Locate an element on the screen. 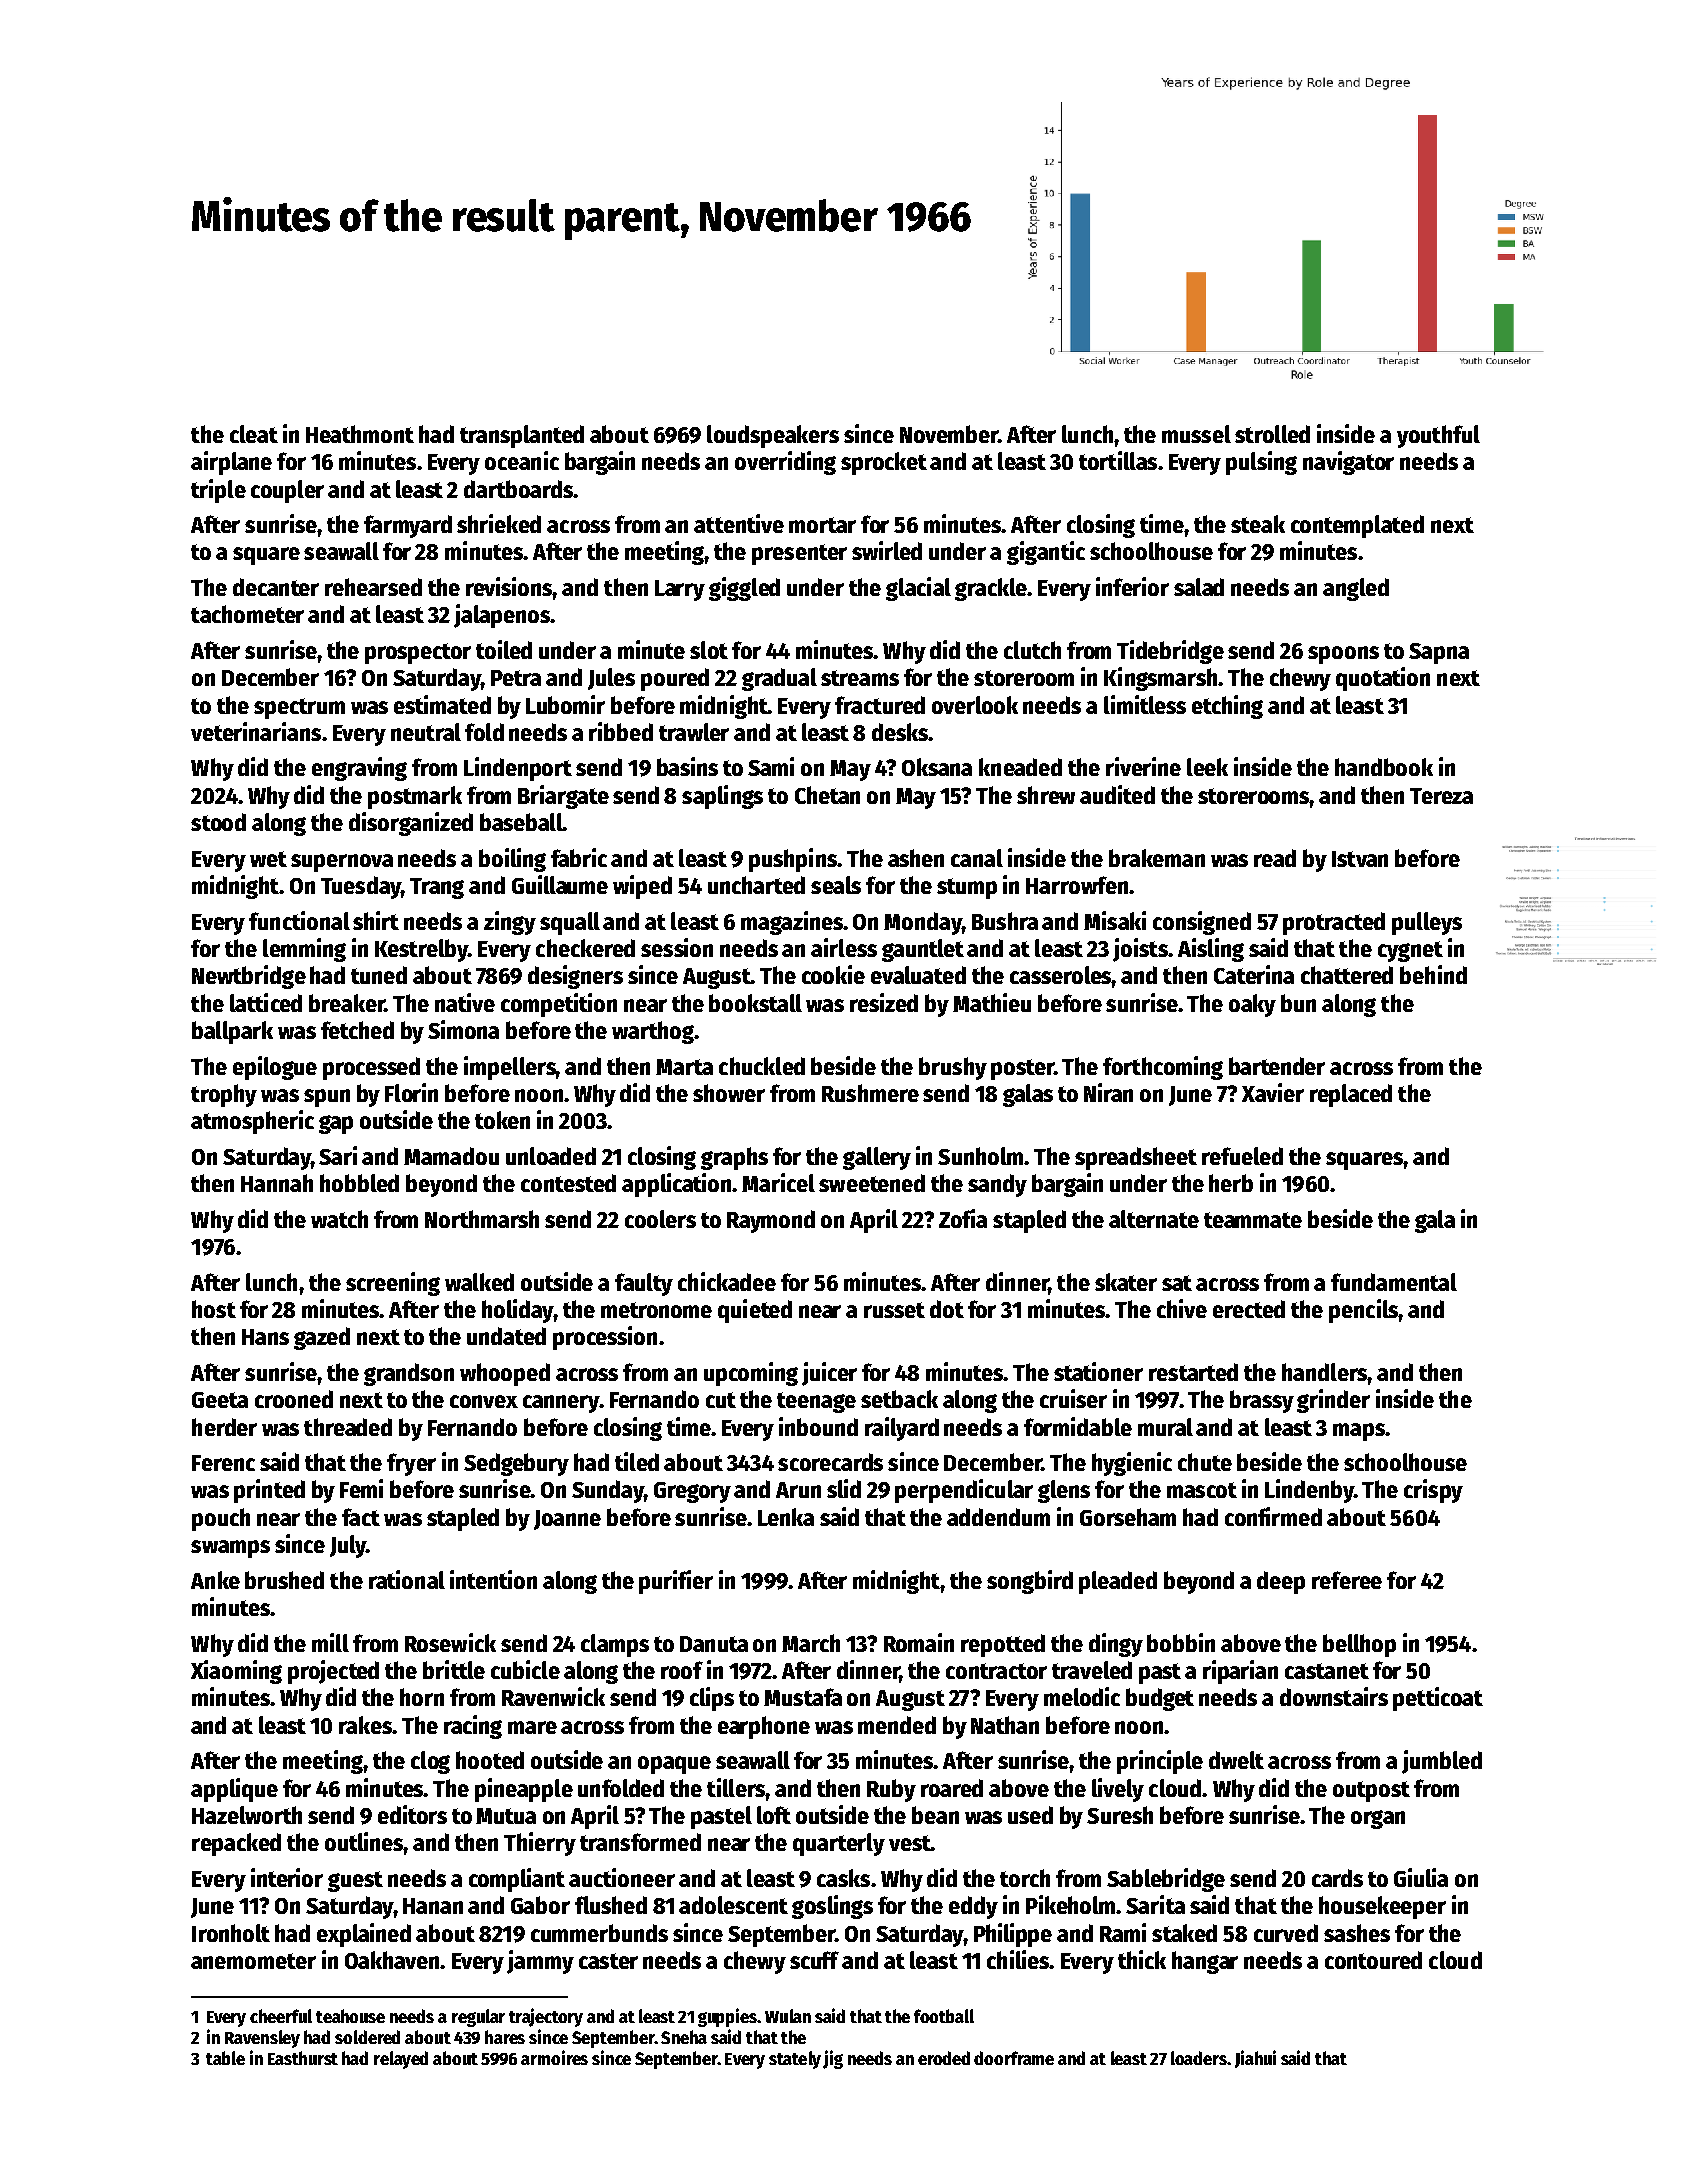  loft is located at coordinates (774, 1815).
